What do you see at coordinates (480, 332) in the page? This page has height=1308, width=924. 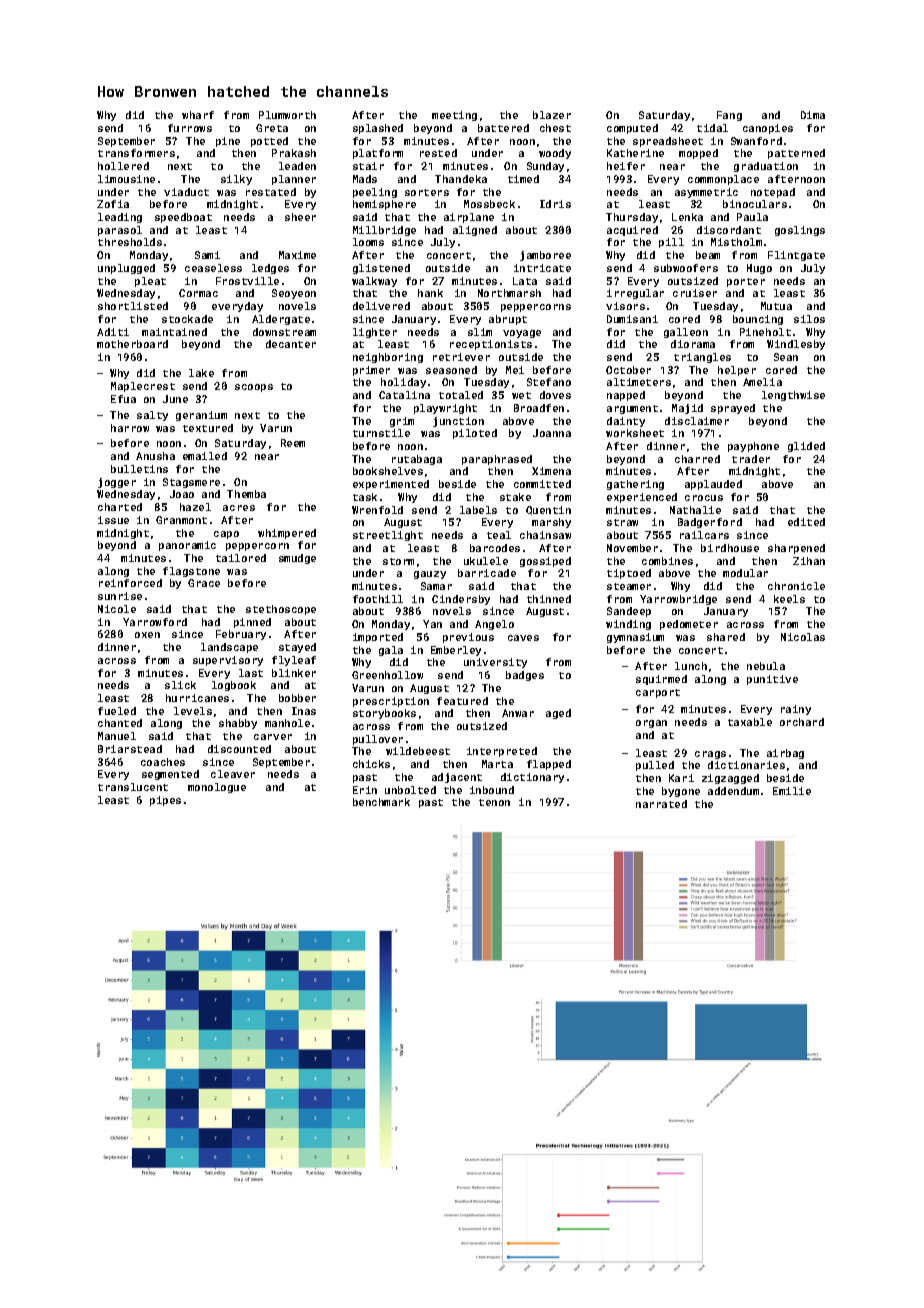 I see `slim` at bounding box center [480, 332].
